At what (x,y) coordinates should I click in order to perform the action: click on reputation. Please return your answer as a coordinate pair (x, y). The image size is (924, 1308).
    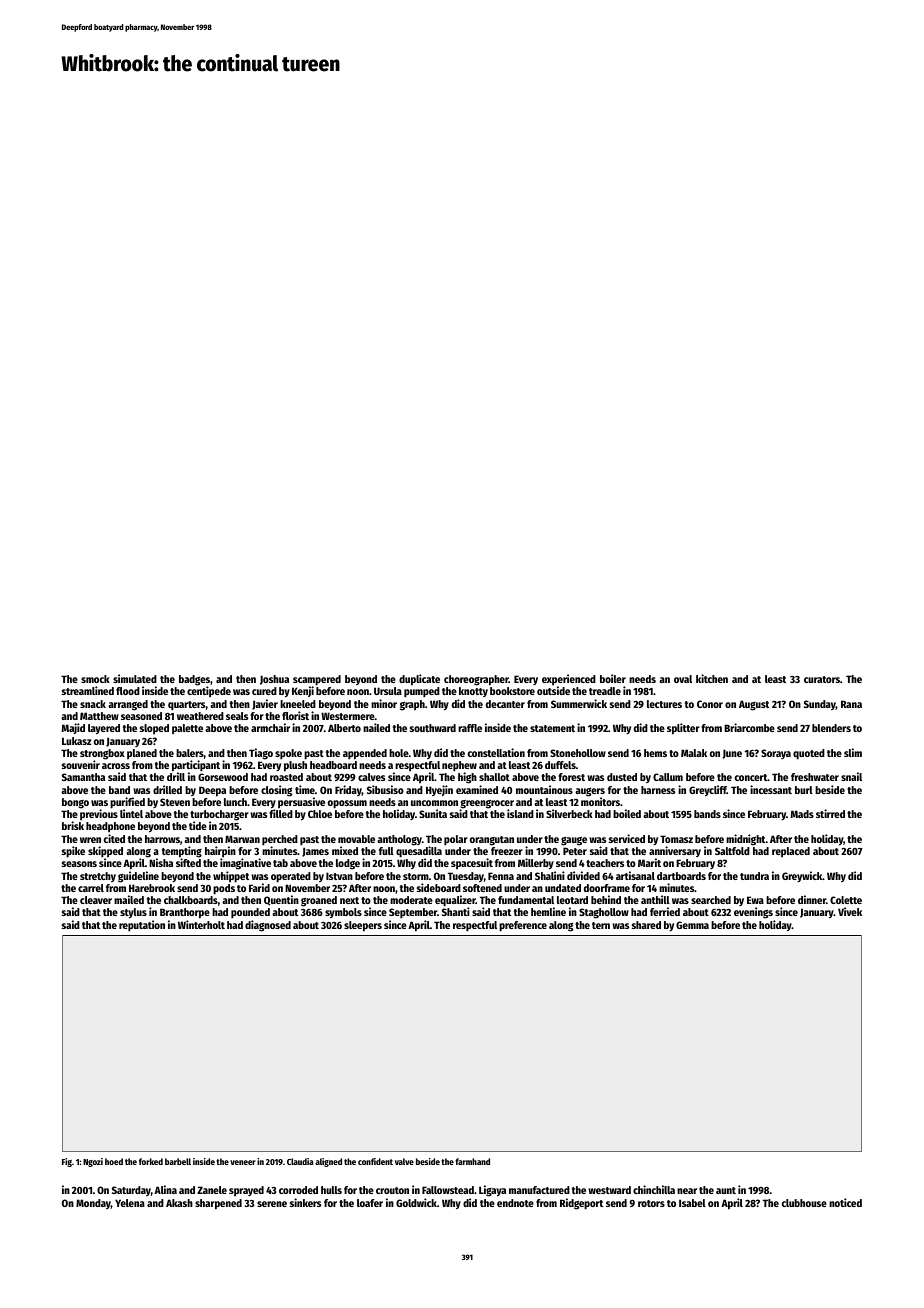
    Looking at the image, I should click on (142, 925).
